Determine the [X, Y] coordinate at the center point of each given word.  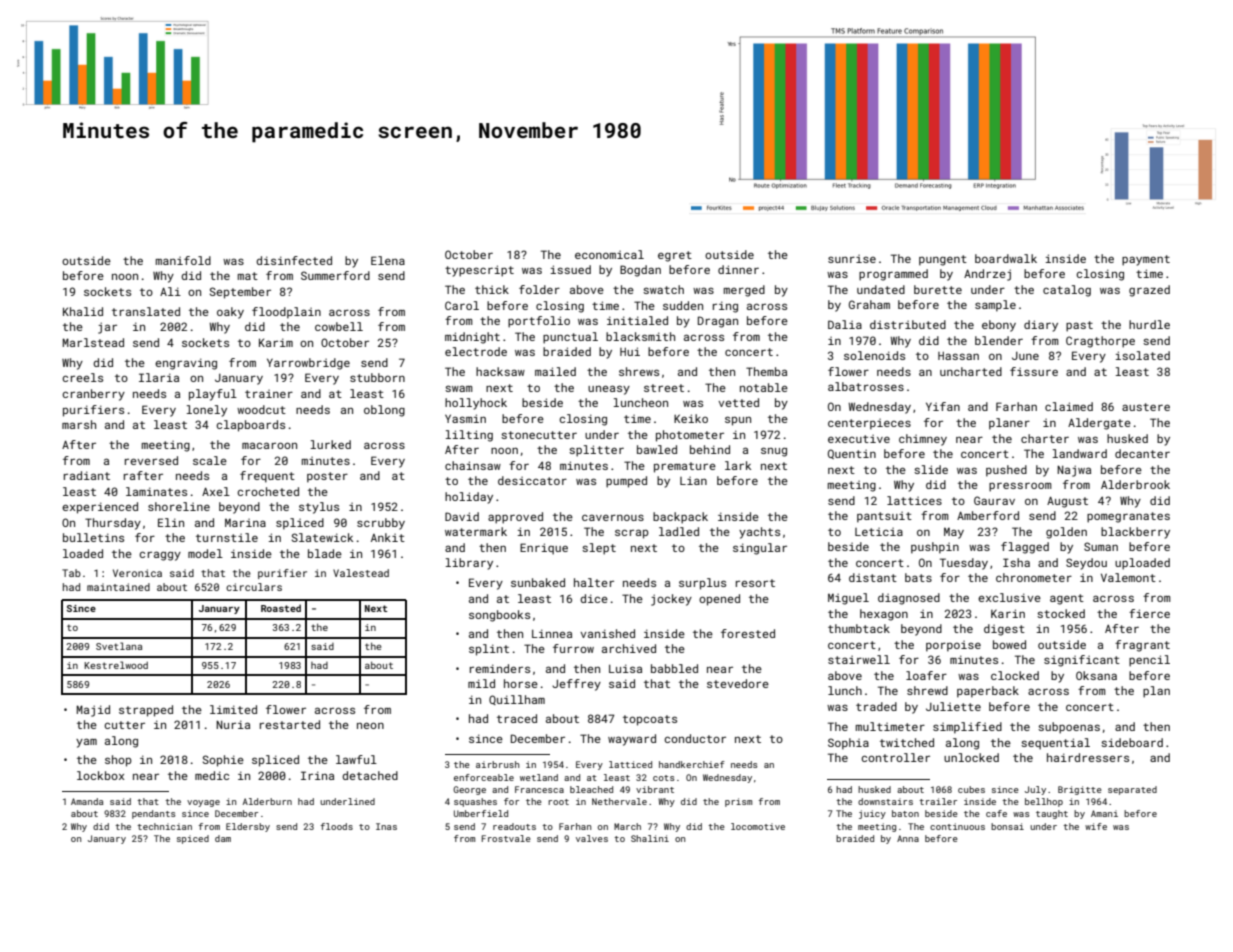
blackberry [1135, 533]
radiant [87, 475]
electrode [476, 351]
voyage [203, 803]
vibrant [655, 789]
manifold [183, 260]
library [469, 564]
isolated [1143, 355]
